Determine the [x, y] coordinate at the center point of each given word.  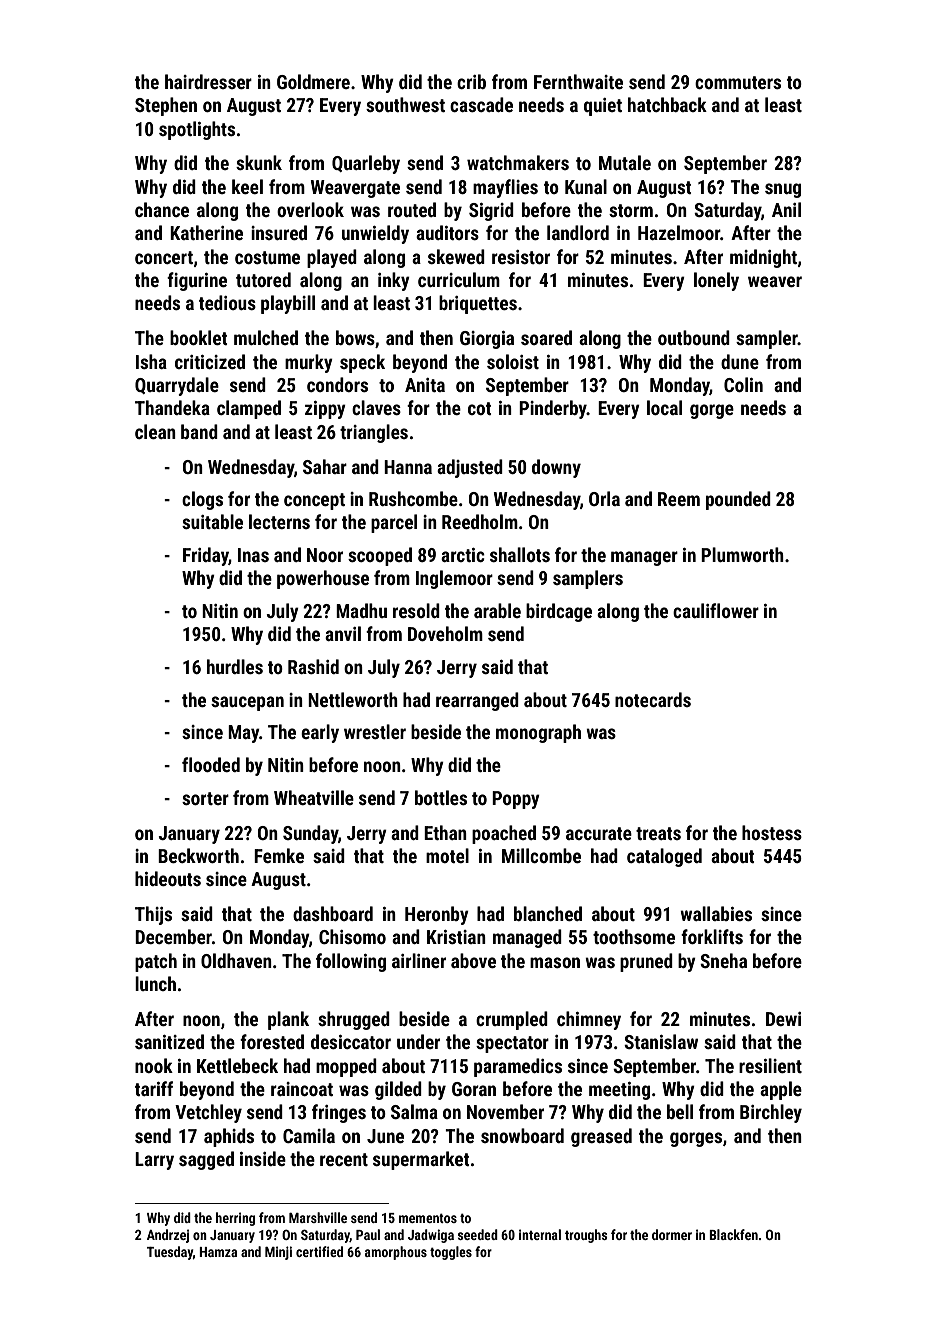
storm [631, 210]
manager [644, 558]
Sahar [325, 466]
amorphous [396, 1253]
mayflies [505, 188]
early [320, 733]
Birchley [771, 1113]
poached [504, 834]
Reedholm [480, 521]
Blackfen [733, 1234]
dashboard [333, 913]
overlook [310, 209]
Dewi [783, 1019]
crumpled [512, 1020]
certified [319, 1251]
